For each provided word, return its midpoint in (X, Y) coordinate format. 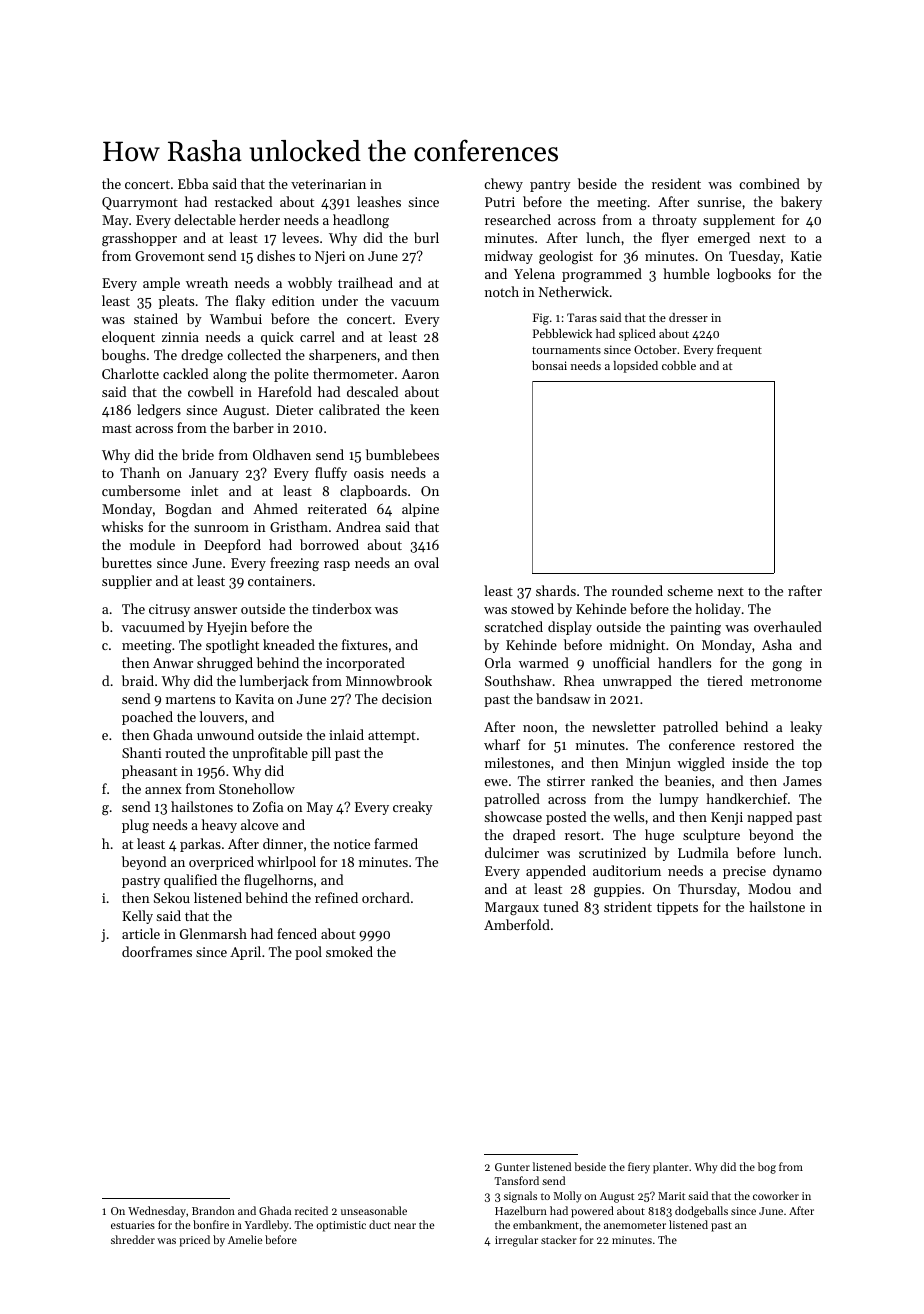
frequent (739, 351)
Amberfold (517, 924)
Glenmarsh (213, 933)
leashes (379, 201)
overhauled (788, 626)
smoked (349, 951)
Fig (541, 319)
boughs (124, 356)
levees (300, 237)
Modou (769, 888)
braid (138, 680)
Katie (806, 256)
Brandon (213, 1210)
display (570, 628)
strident (628, 906)
